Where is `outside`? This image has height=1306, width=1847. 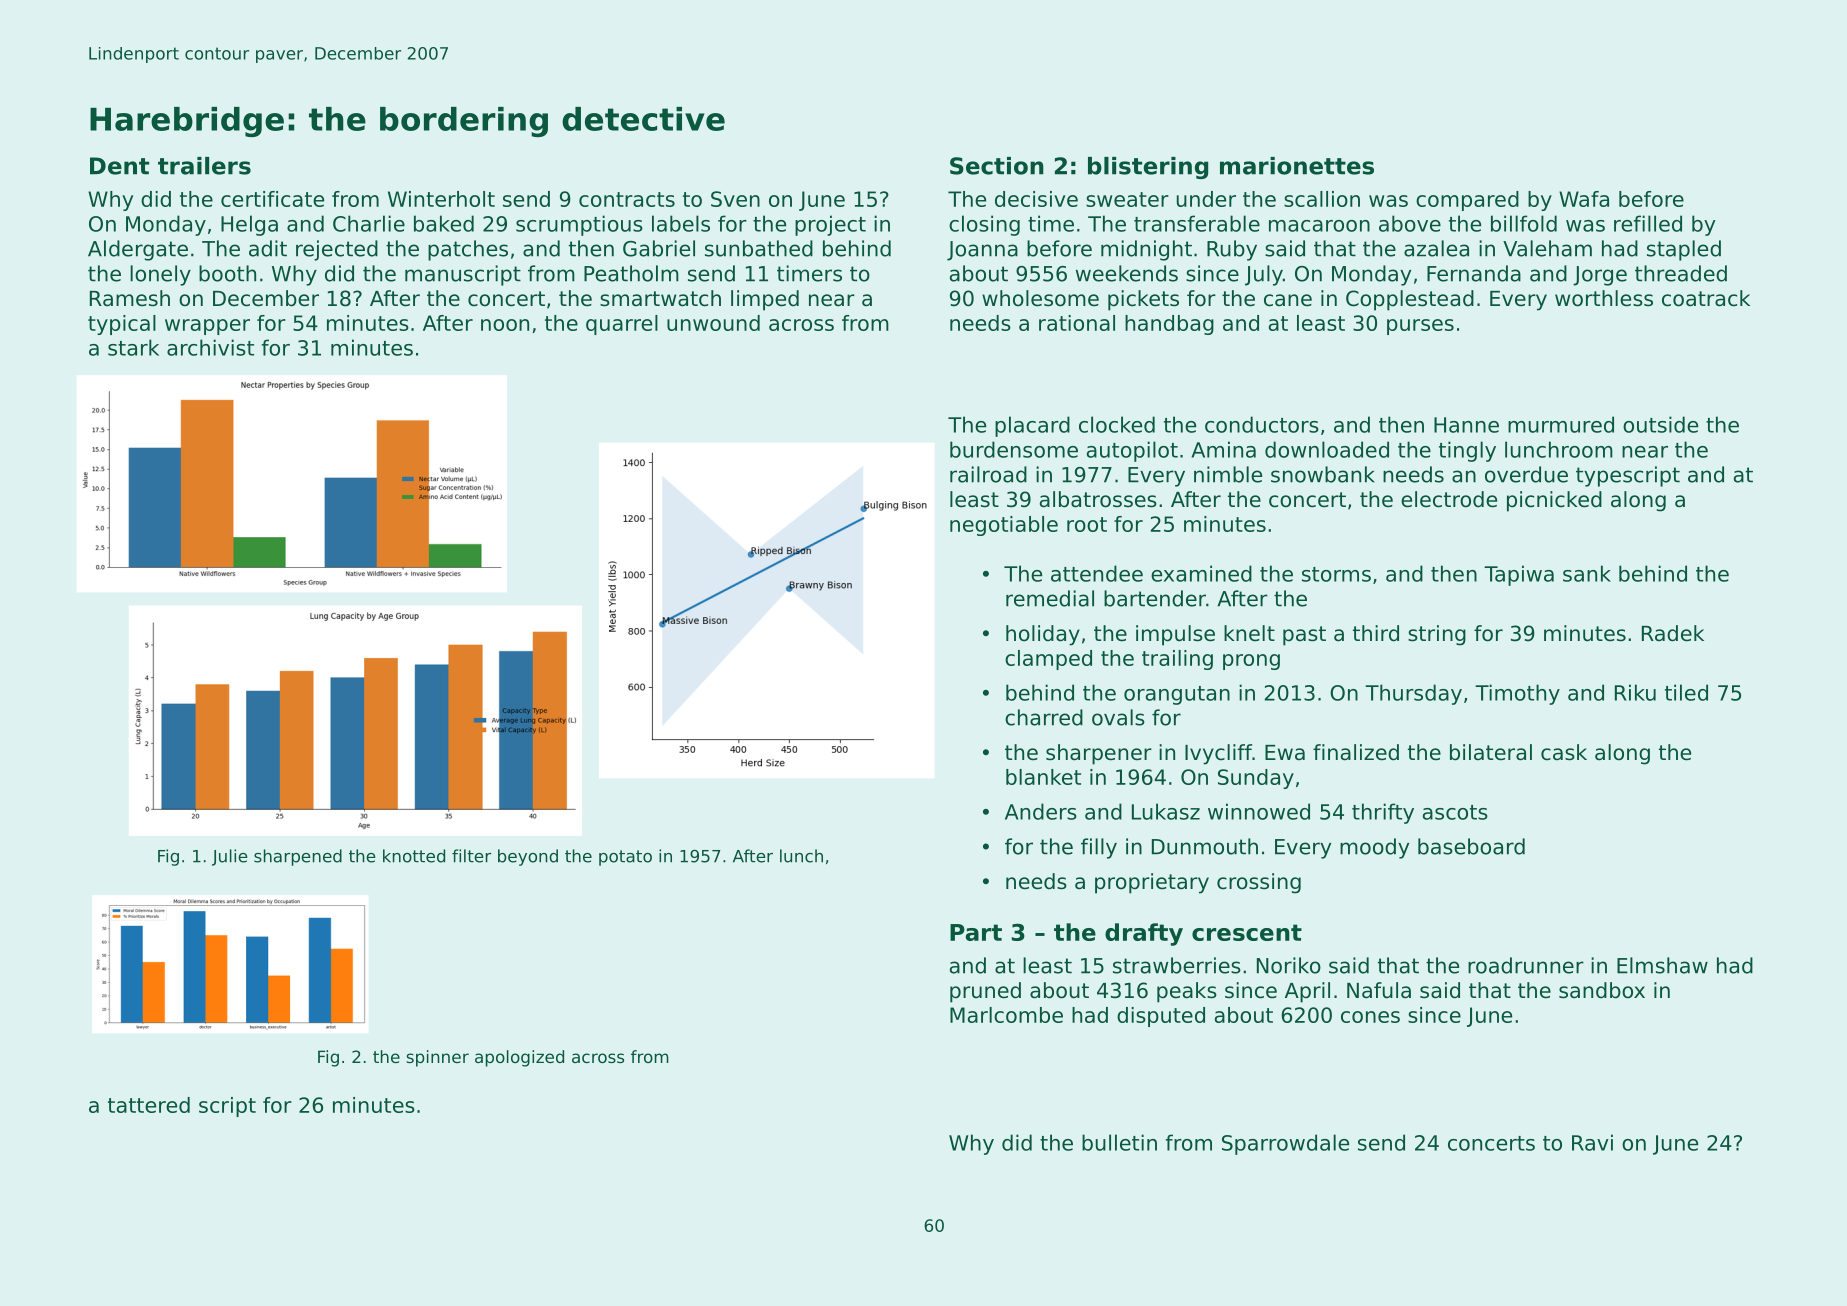
outside is located at coordinates (1660, 424).
